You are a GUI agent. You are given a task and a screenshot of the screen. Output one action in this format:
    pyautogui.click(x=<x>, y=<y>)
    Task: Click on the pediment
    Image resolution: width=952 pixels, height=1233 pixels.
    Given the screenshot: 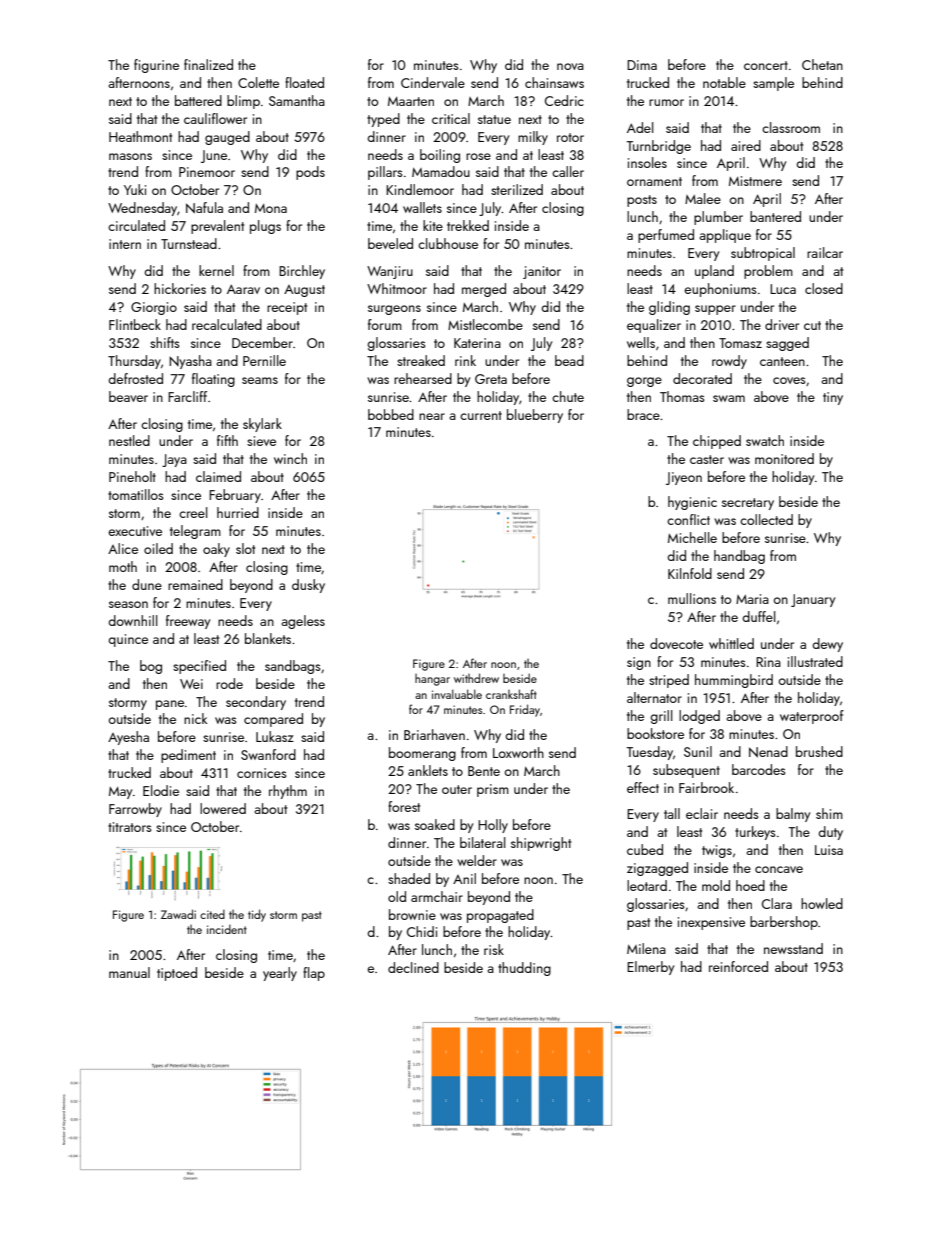 What is the action you would take?
    pyautogui.click(x=188, y=756)
